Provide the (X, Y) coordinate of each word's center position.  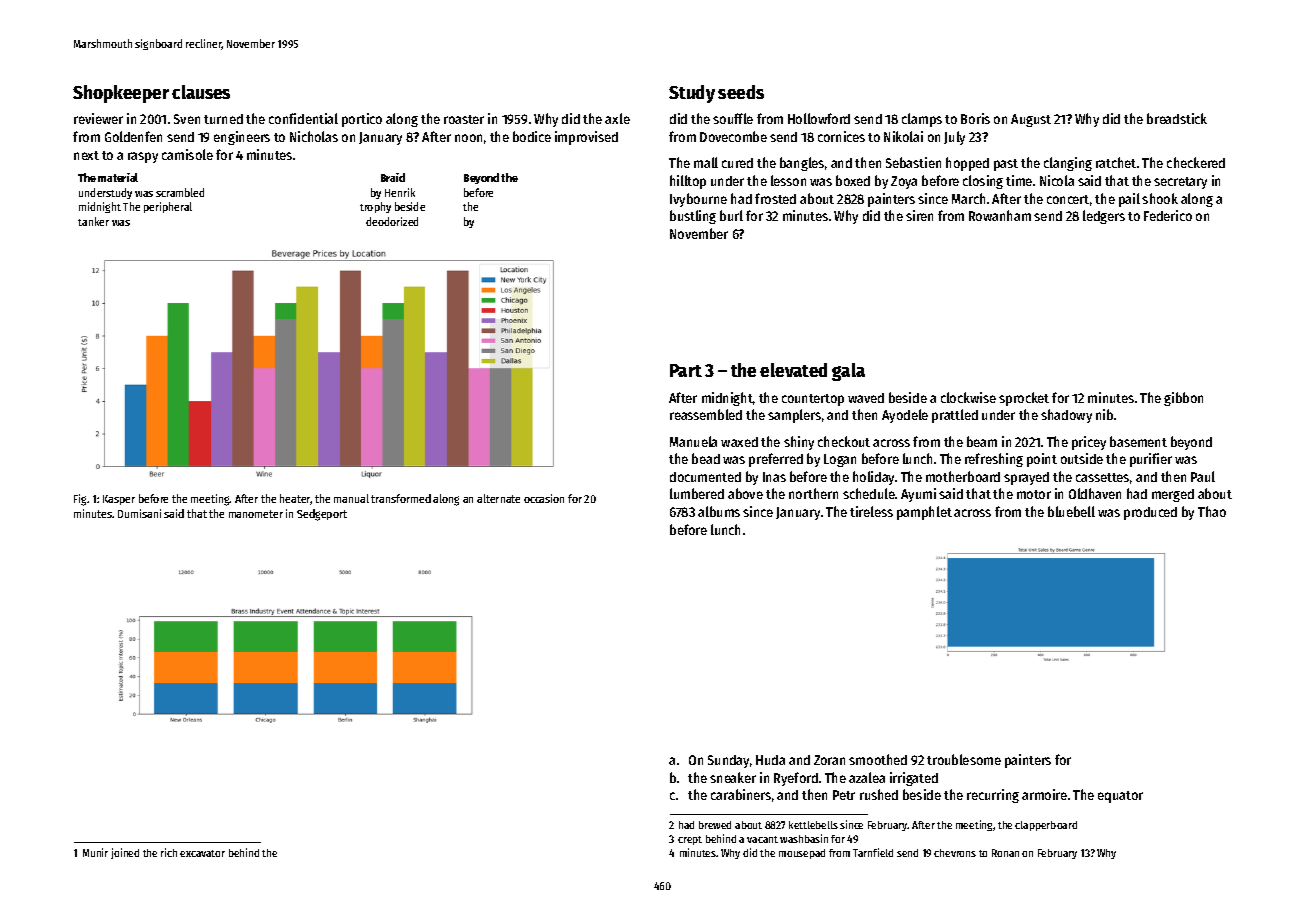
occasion (544, 498)
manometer (256, 514)
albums (719, 511)
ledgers (1104, 217)
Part (686, 370)
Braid (393, 177)
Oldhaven (1095, 493)
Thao (1212, 511)
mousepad (802, 854)
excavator (202, 853)
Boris (975, 118)
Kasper (119, 500)
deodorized (392, 221)
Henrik (400, 192)
